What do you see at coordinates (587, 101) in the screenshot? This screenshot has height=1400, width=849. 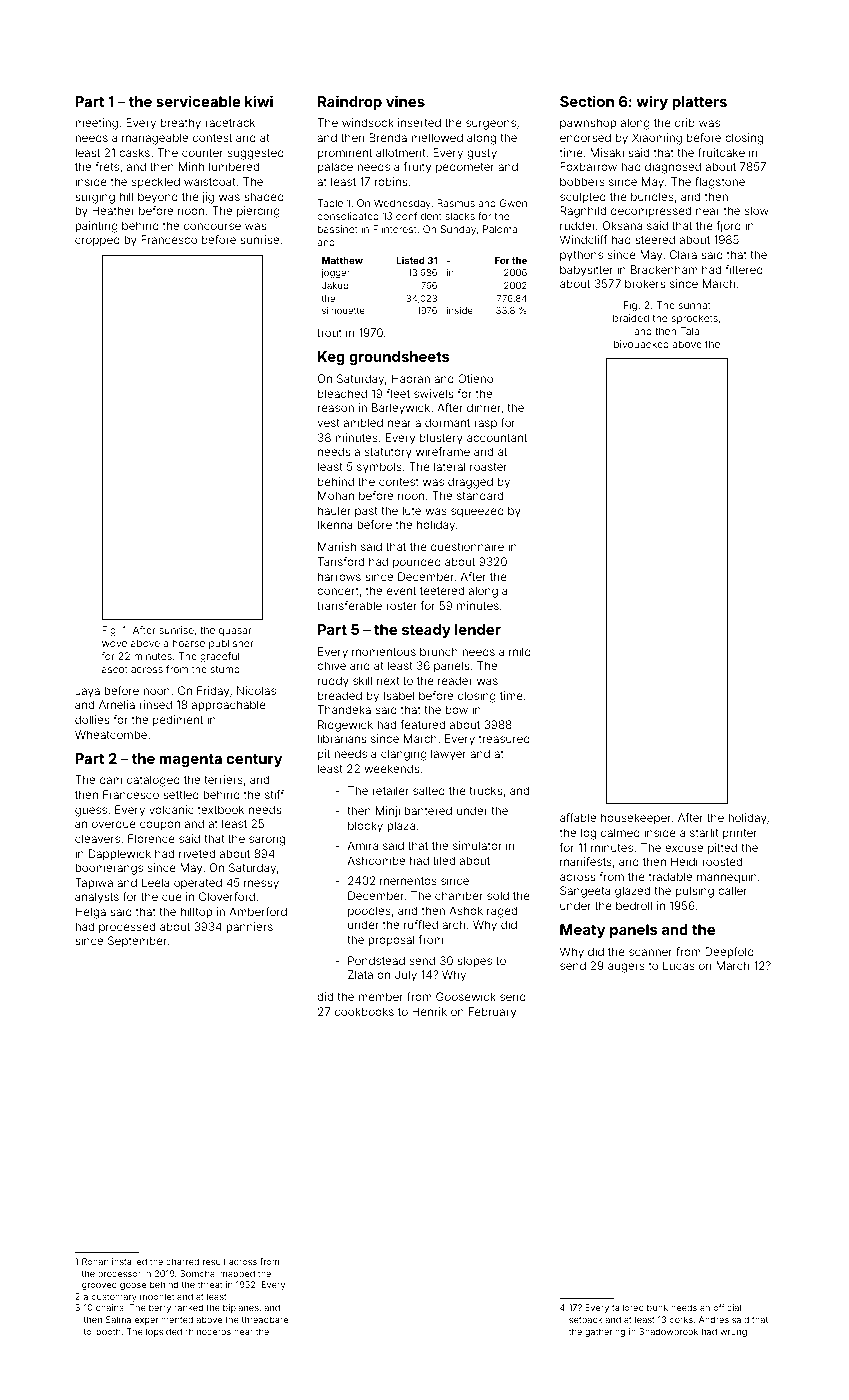 I see `Section` at bounding box center [587, 101].
